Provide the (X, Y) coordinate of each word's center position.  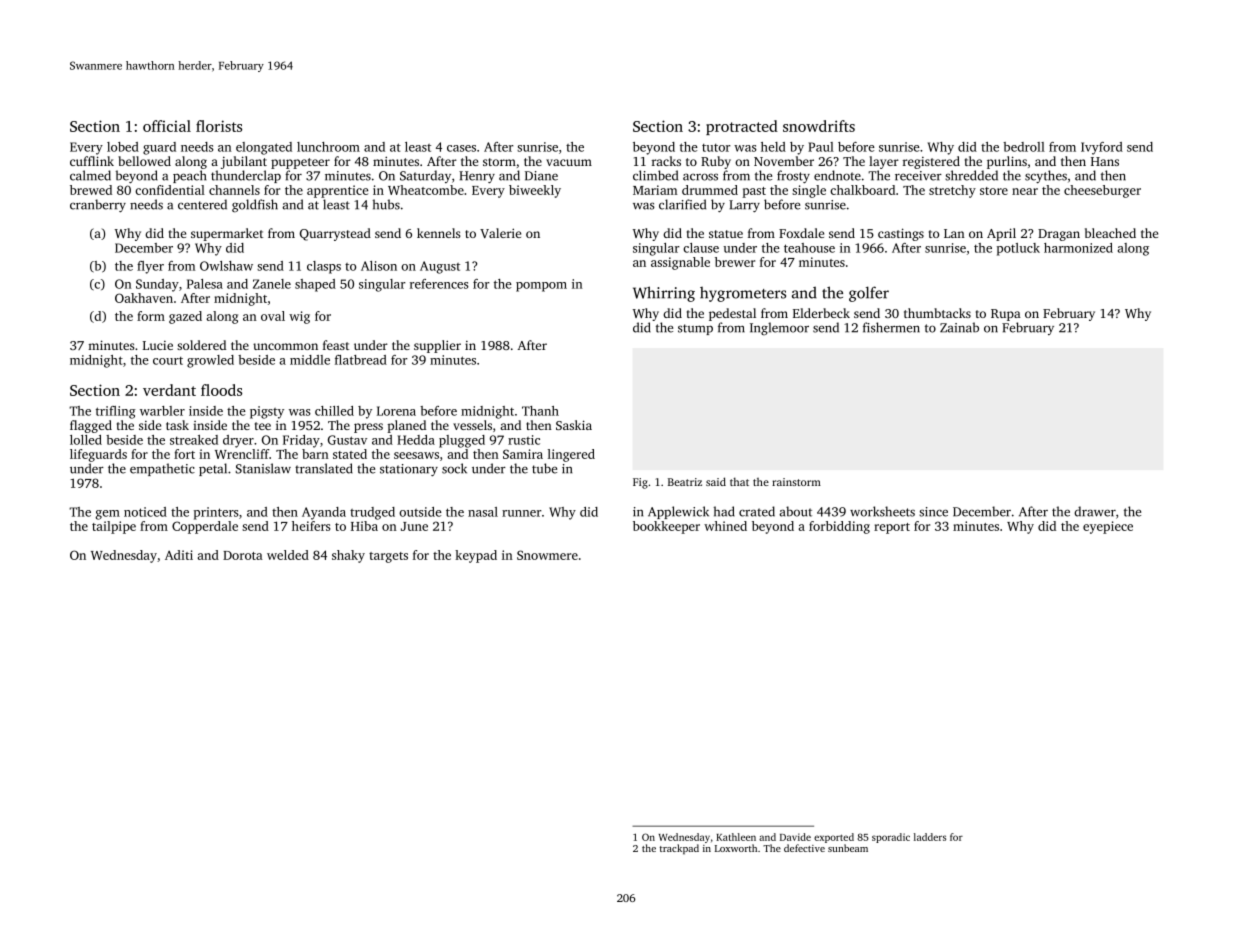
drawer (1095, 511)
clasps (324, 267)
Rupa (1006, 315)
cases (461, 148)
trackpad (679, 849)
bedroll (1024, 147)
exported (834, 838)
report (892, 528)
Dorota (243, 555)
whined (725, 526)
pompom (541, 287)
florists (219, 126)
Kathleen (736, 837)
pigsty (267, 412)
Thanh (540, 411)
